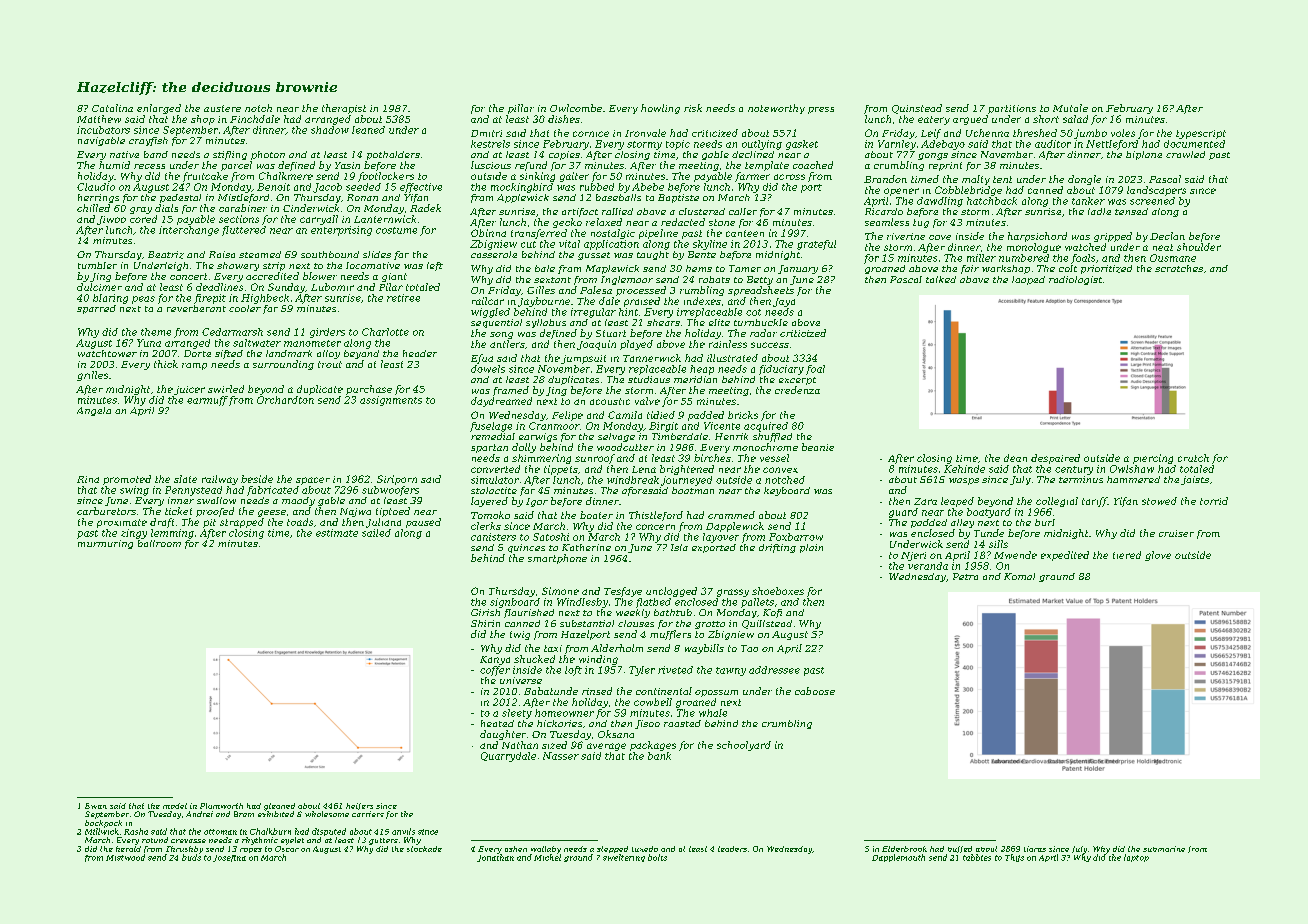 The image size is (1308, 924). What do you see at coordinates (287, 849) in the screenshot?
I see `Oscar` at bounding box center [287, 849].
